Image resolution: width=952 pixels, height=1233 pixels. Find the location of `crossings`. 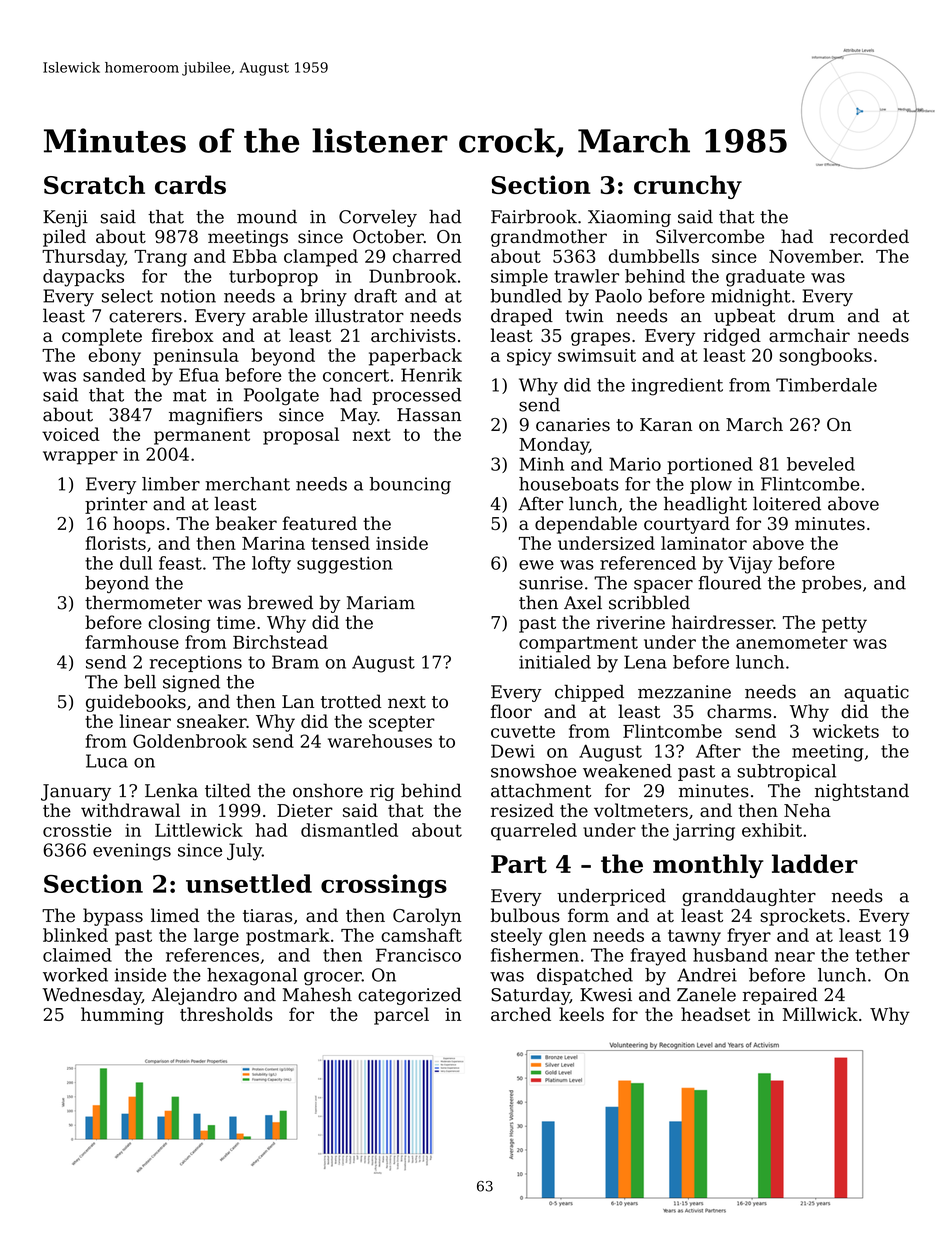

crossings is located at coordinates (384, 886).
